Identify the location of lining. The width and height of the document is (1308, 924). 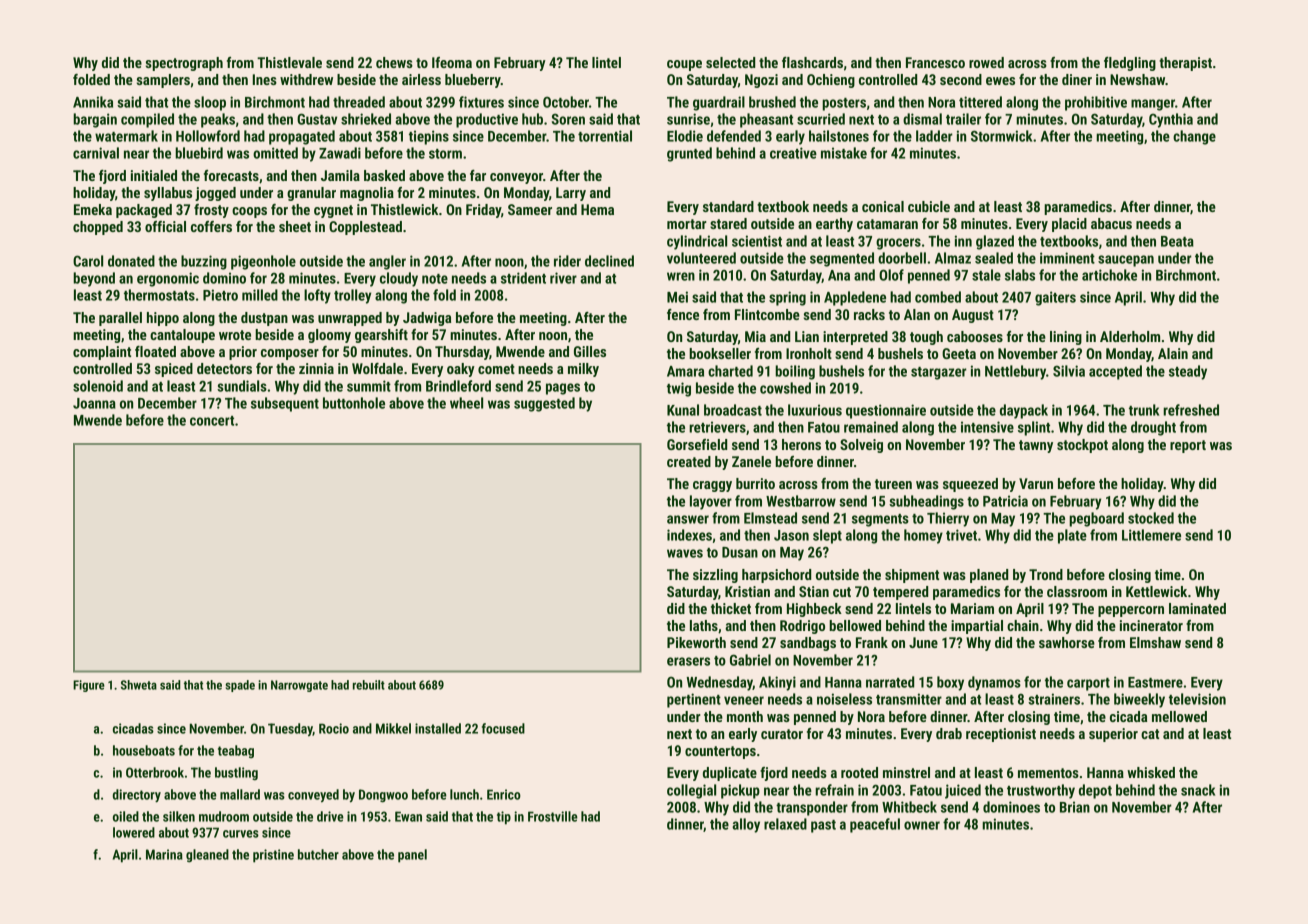
(1066, 338).
